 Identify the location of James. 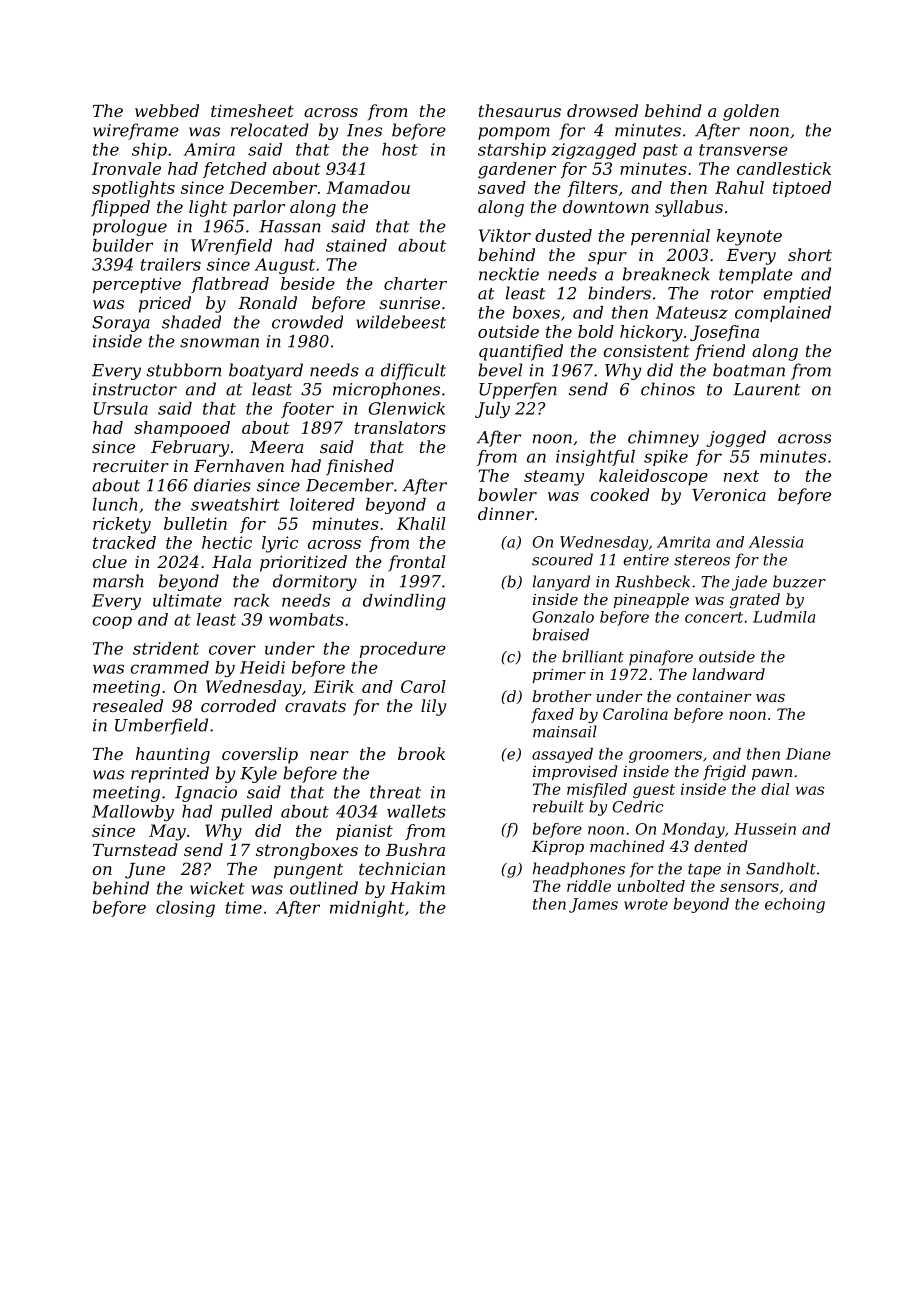
(593, 905).
